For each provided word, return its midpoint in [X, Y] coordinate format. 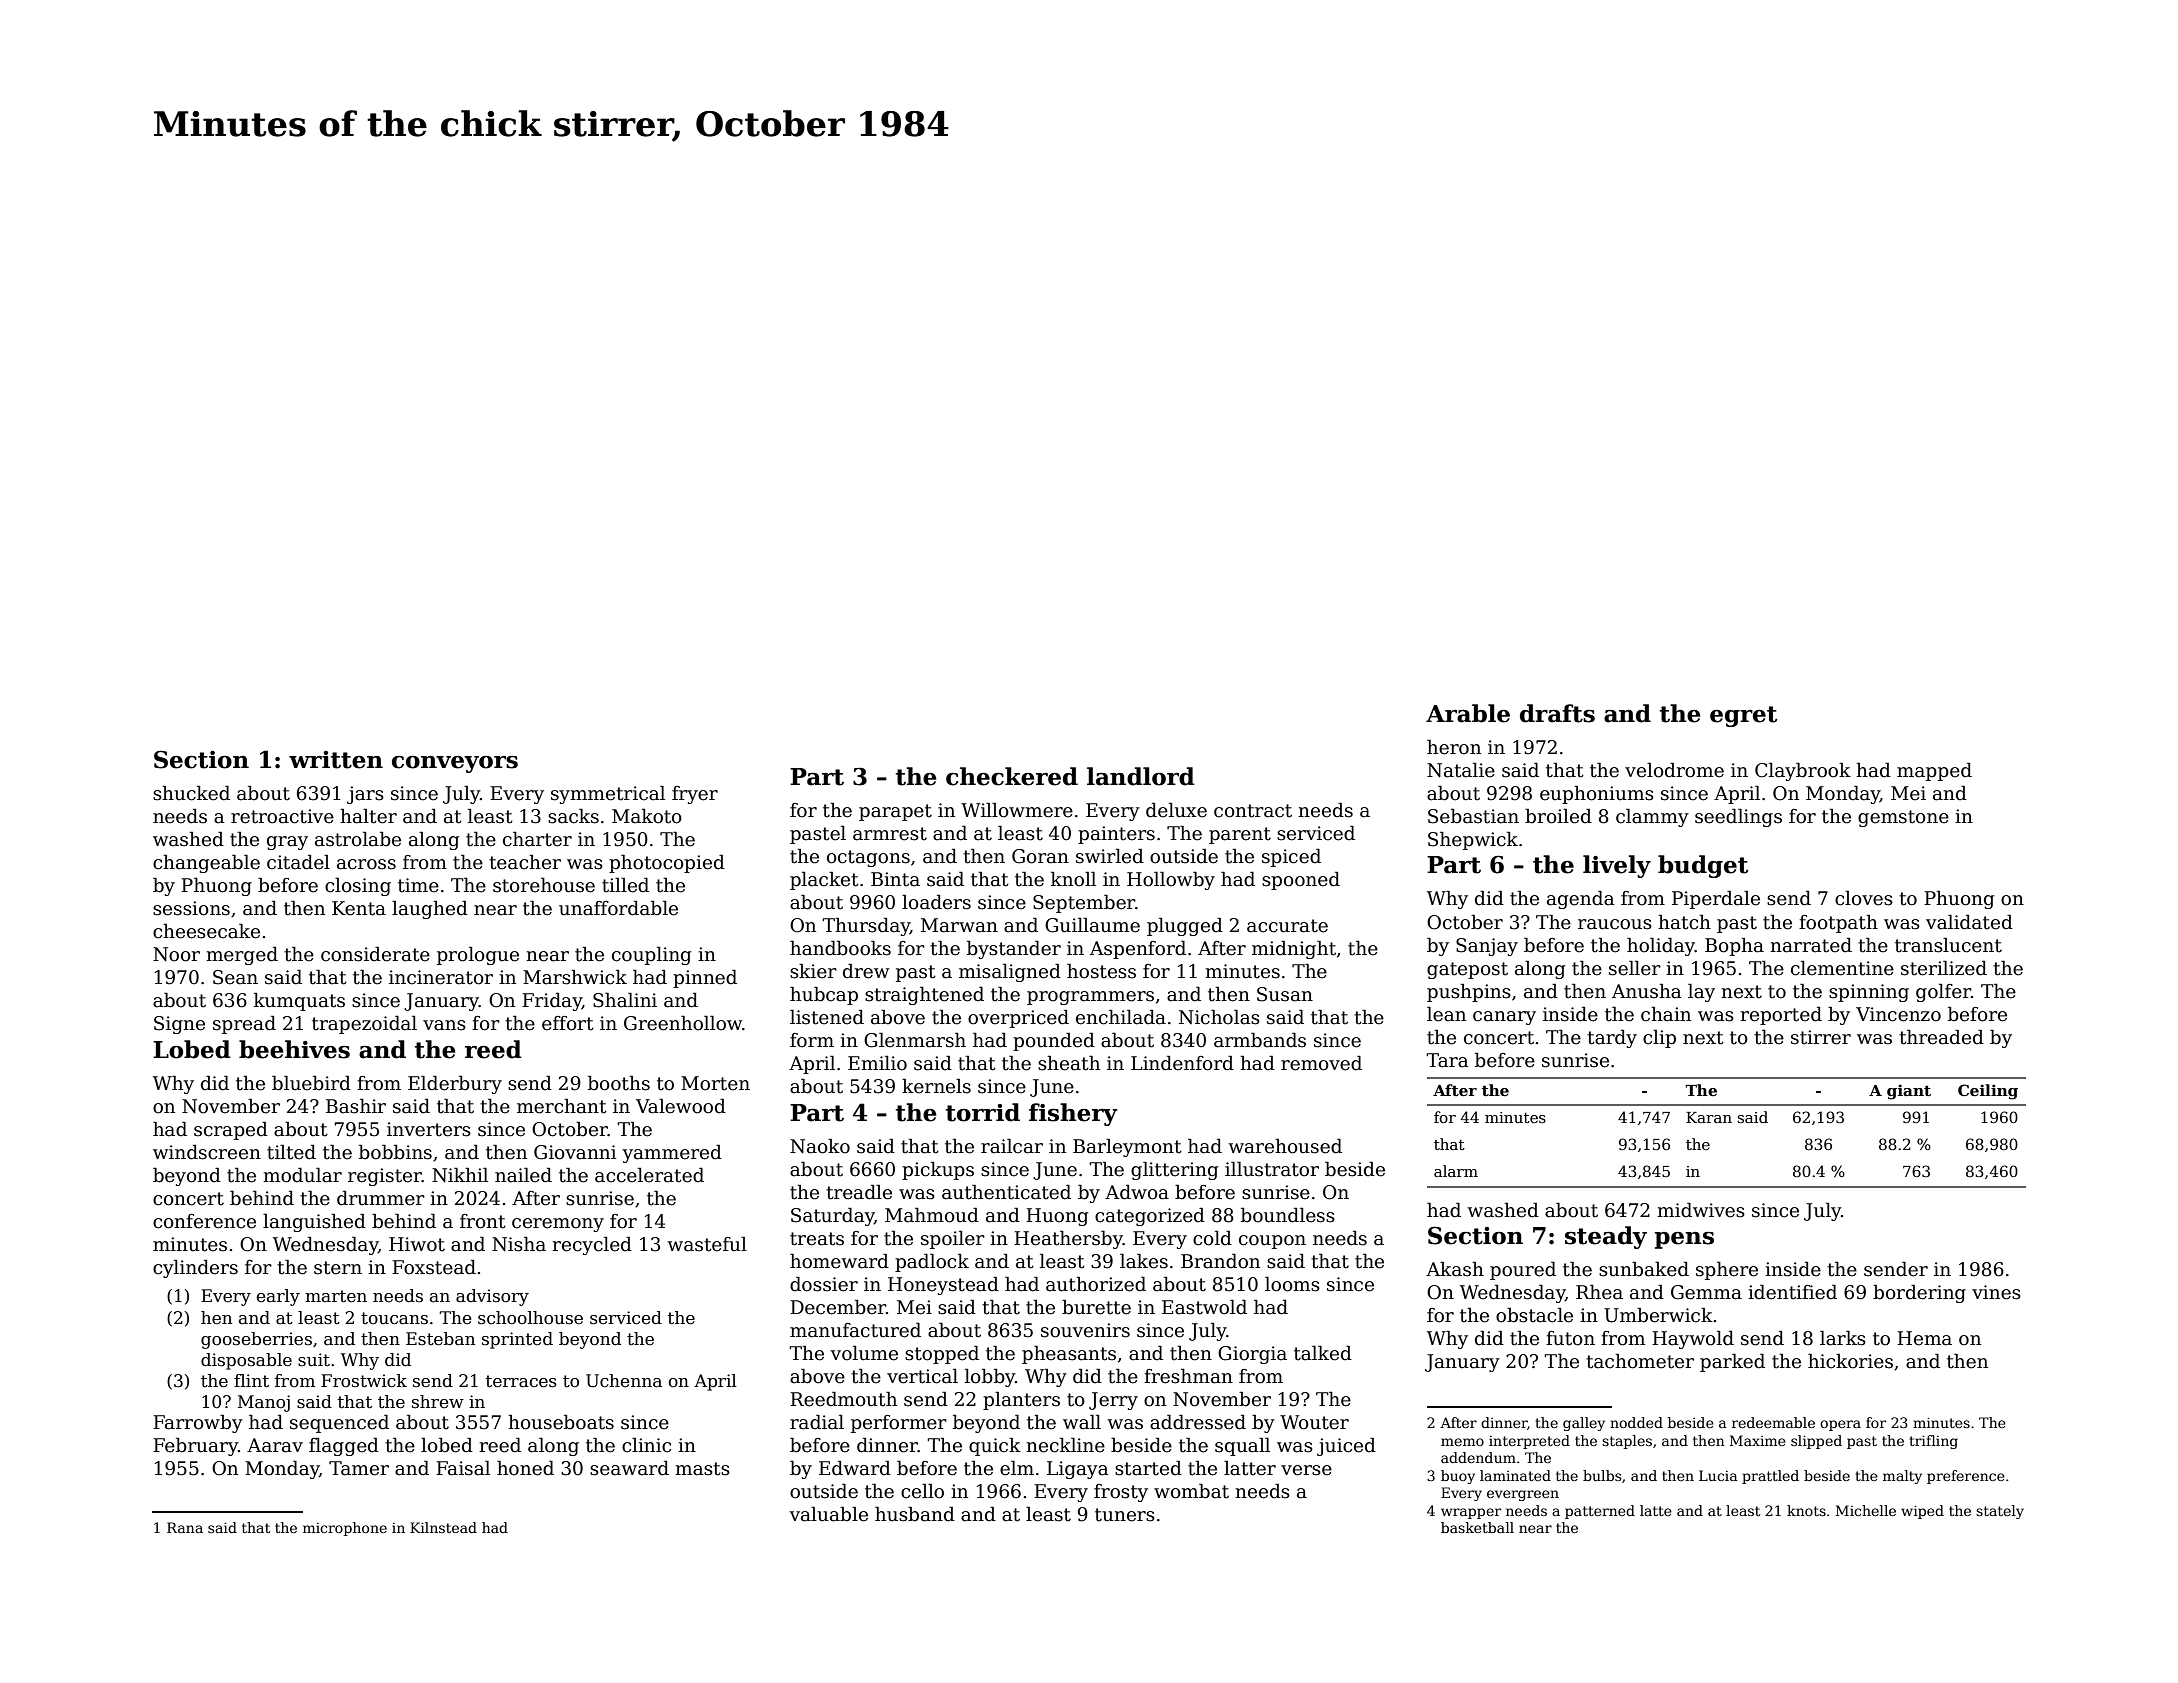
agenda [1581, 899]
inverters [429, 1129]
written [336, 760]
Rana [185, 1527]
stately [2000, 1512]
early [278, 1297]
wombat [1191, 1491]
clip [1659, 1038]
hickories [1850, 1361]
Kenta [359, 908]
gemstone [1903, 818]
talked [1323, 1353]
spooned [1301, 880]
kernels [936, 1086]
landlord [1141, 776]
